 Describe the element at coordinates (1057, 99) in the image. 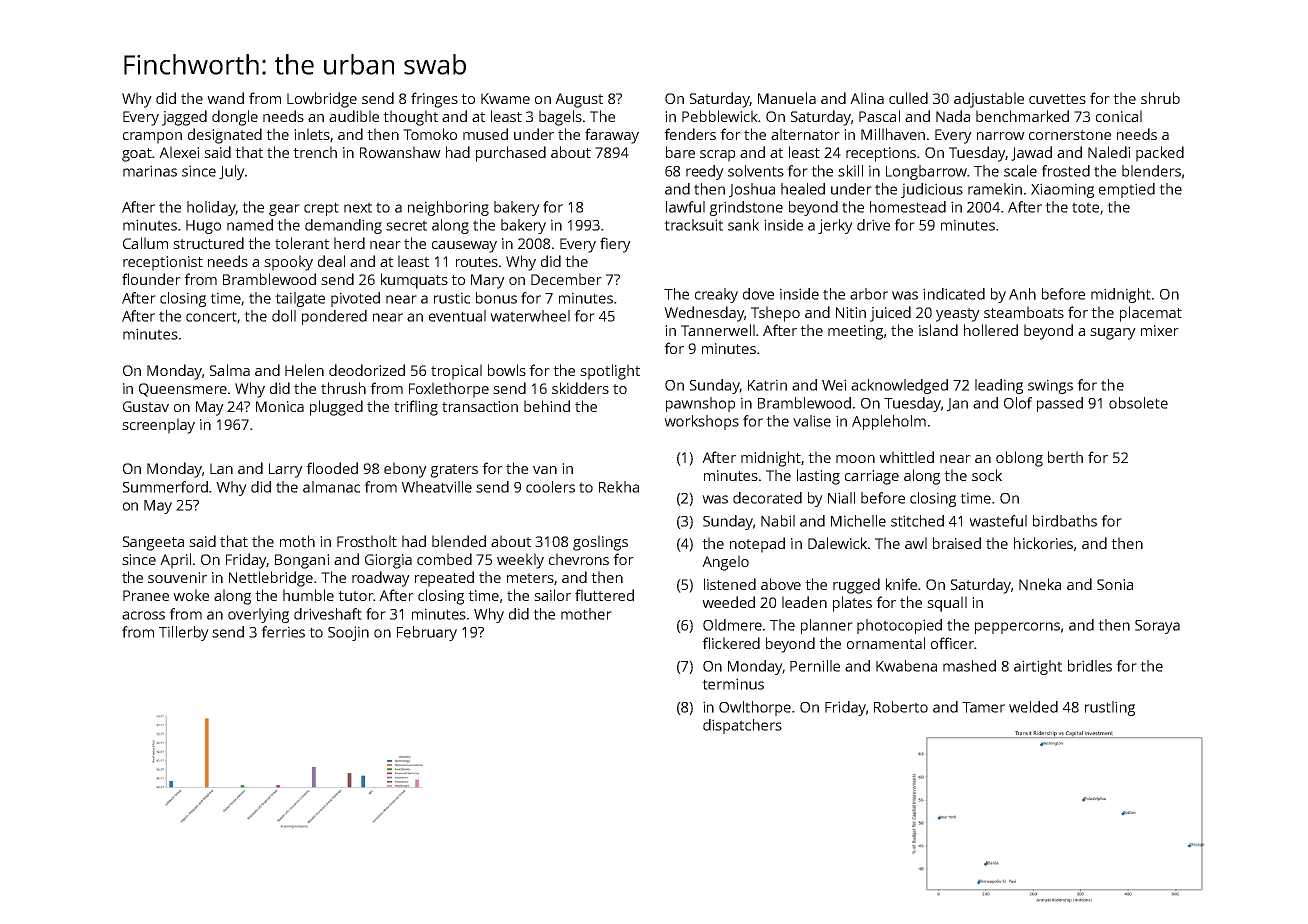

I see `cuvettes` at that location.
